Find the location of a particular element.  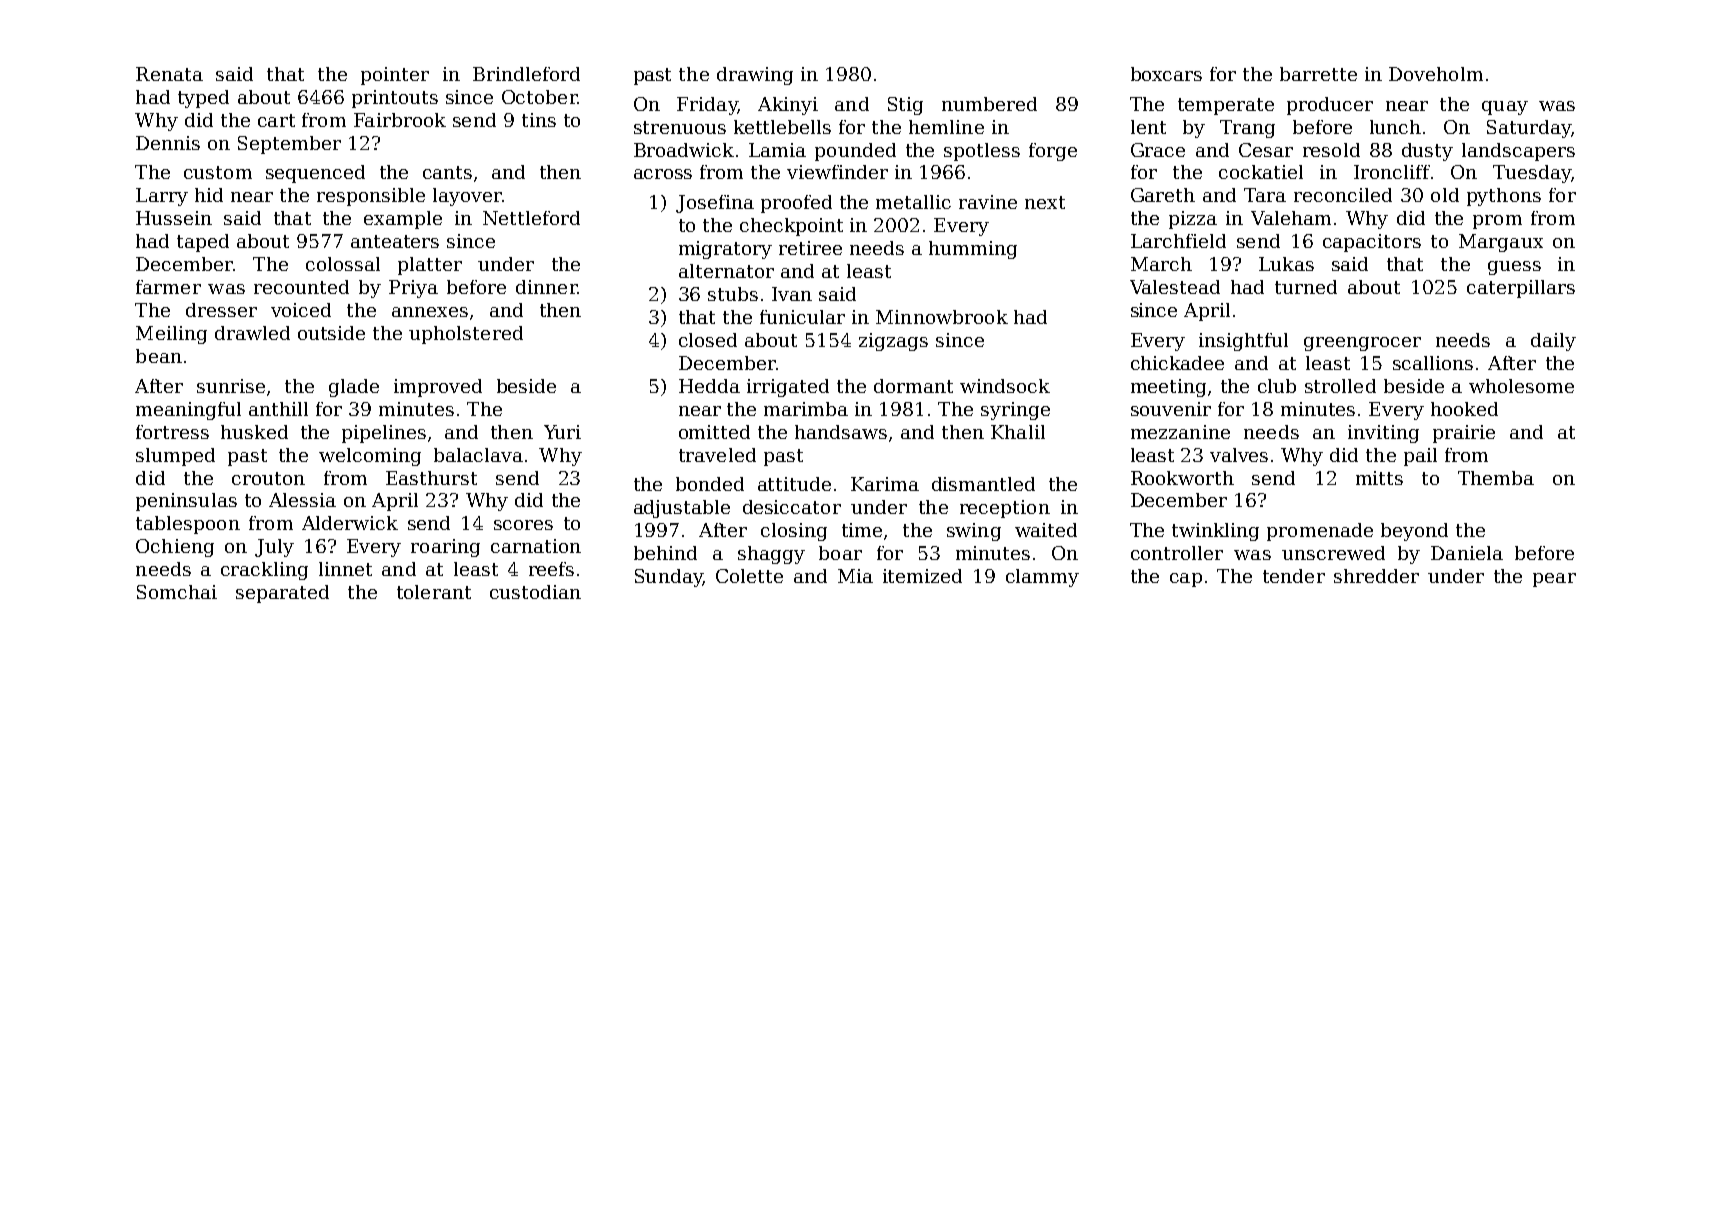

Doveholm is located at coordinates (1436, 74).
